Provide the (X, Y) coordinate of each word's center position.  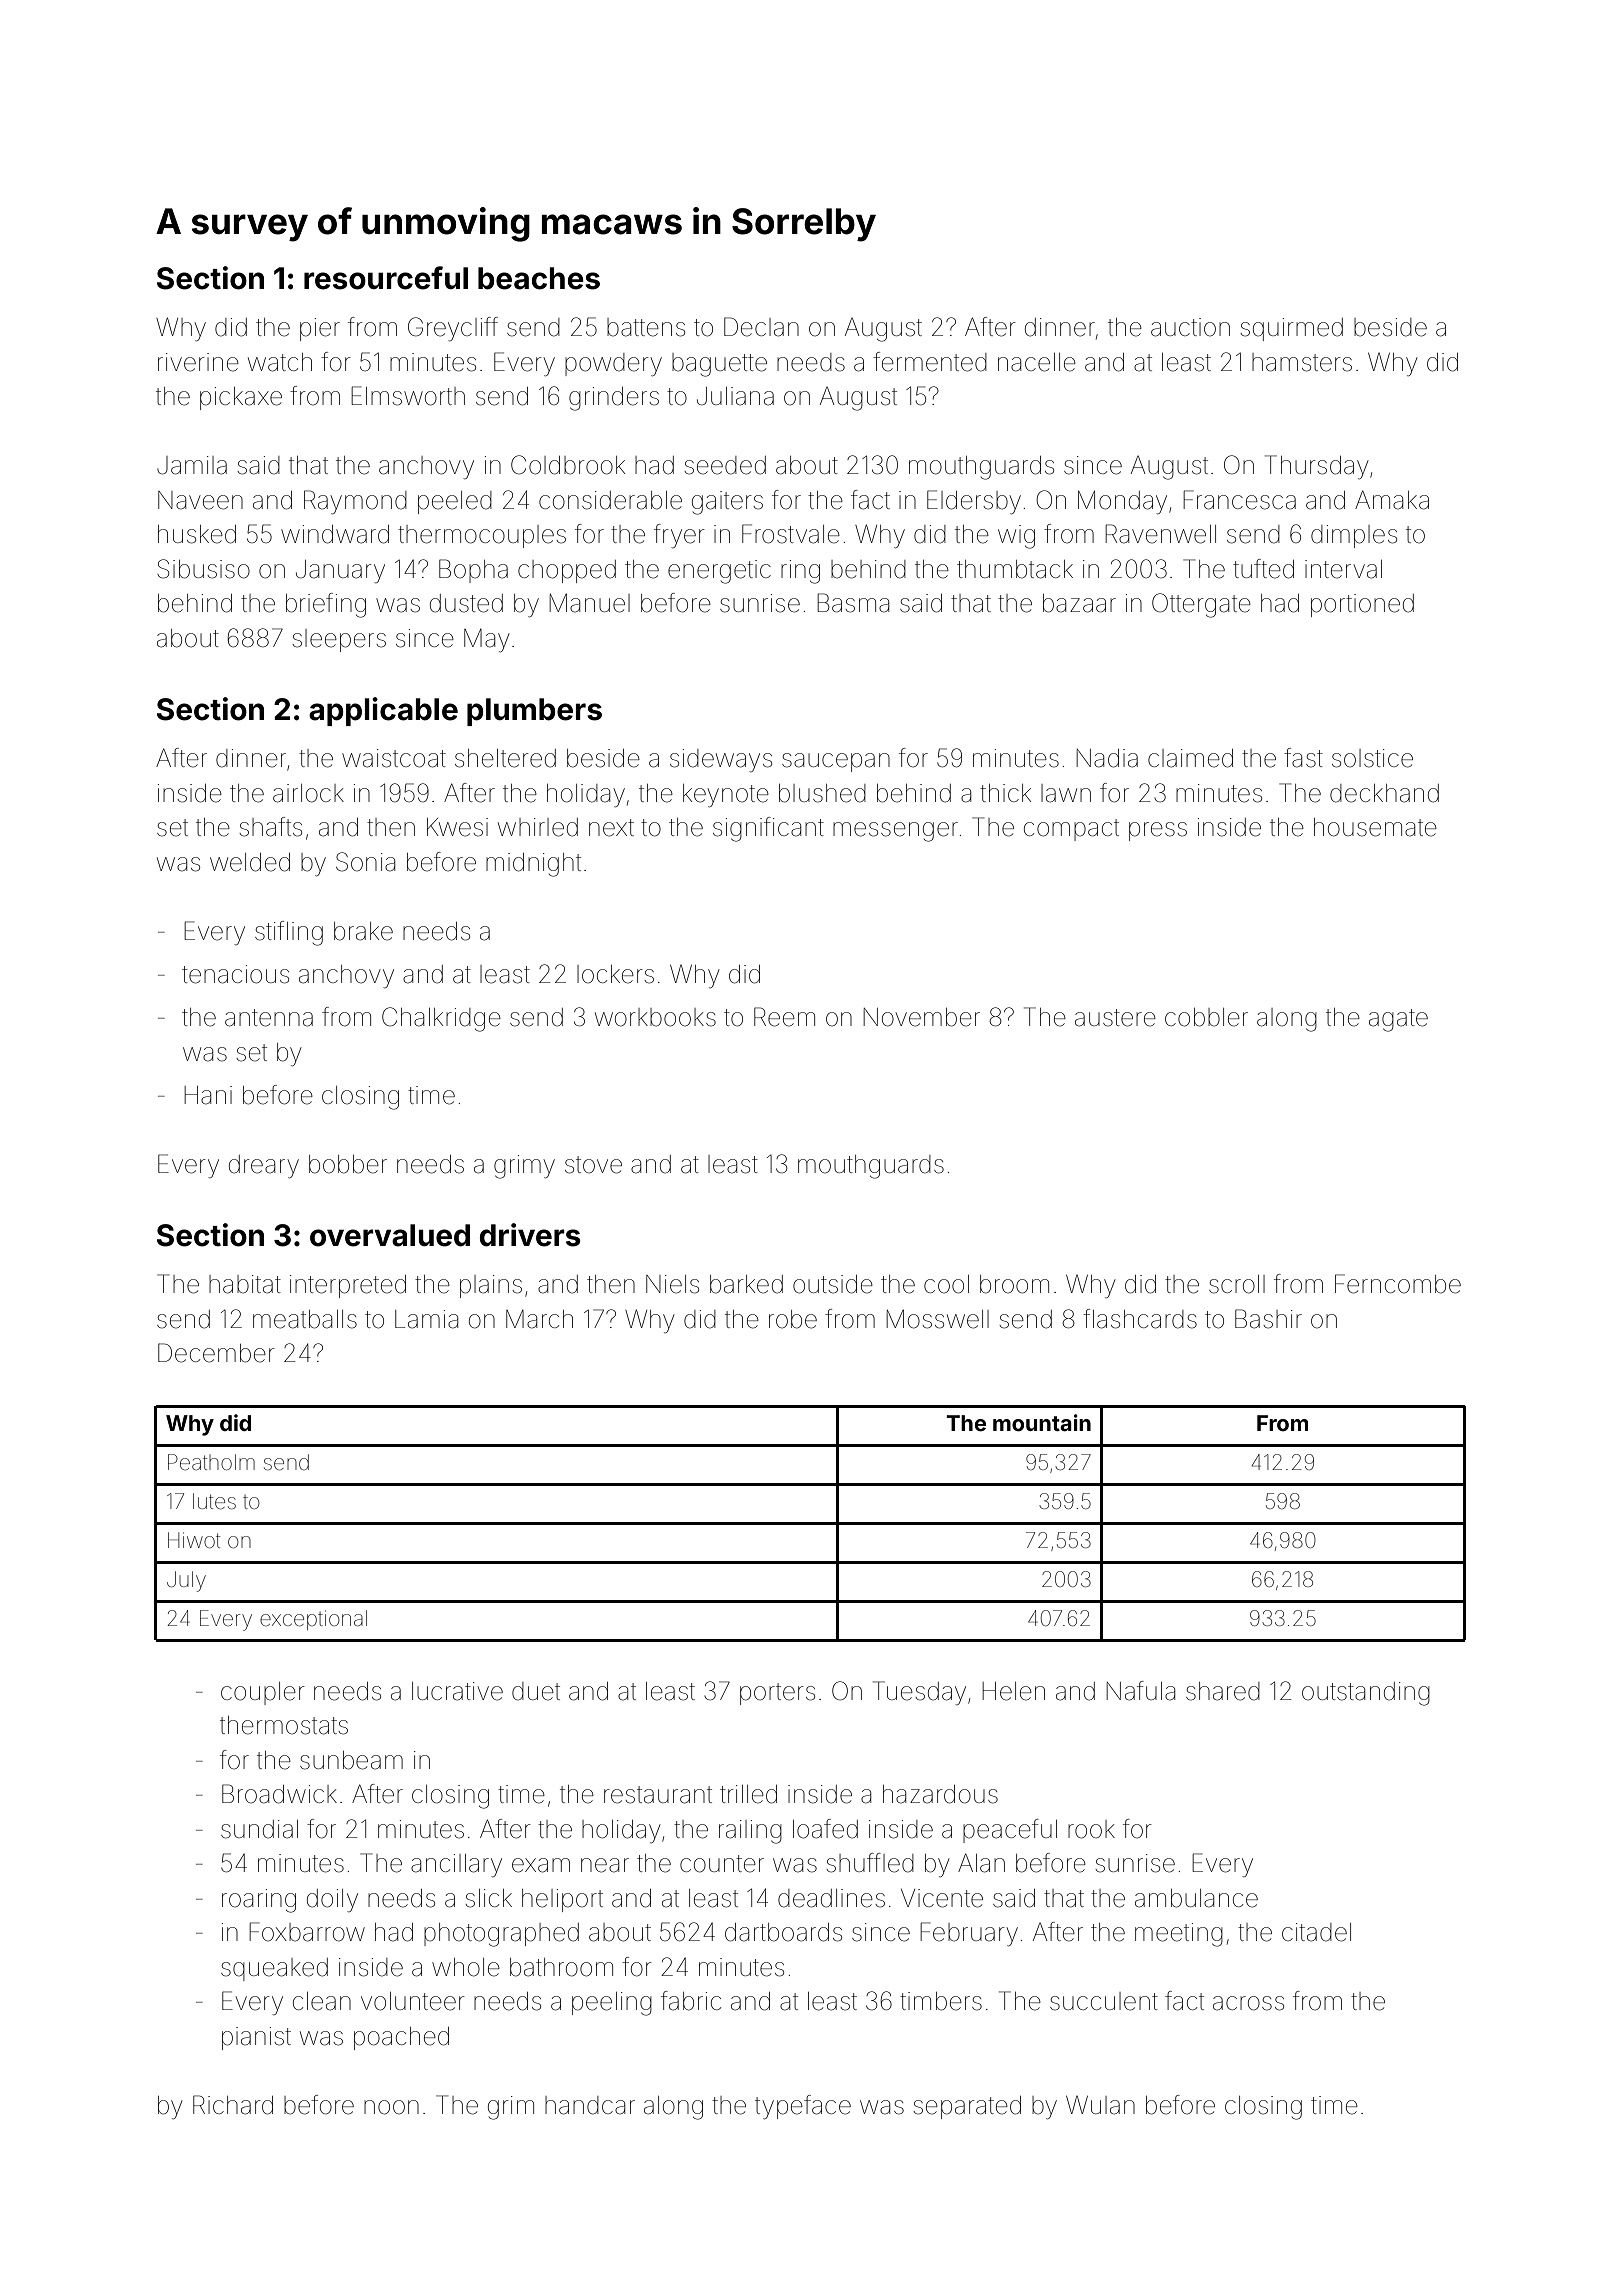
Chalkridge (441, 1019)
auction (1190, 327)
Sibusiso (203, 569)
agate (1398, 1020)
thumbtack (1015, 569)
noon (391, 2107)
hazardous (940, 1794)
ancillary (456, 1865)
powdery (613, 364)
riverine (198, 362)
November (922, 1017)
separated (967, 2107)
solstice (1372, 758)
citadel (1316, 1932)
